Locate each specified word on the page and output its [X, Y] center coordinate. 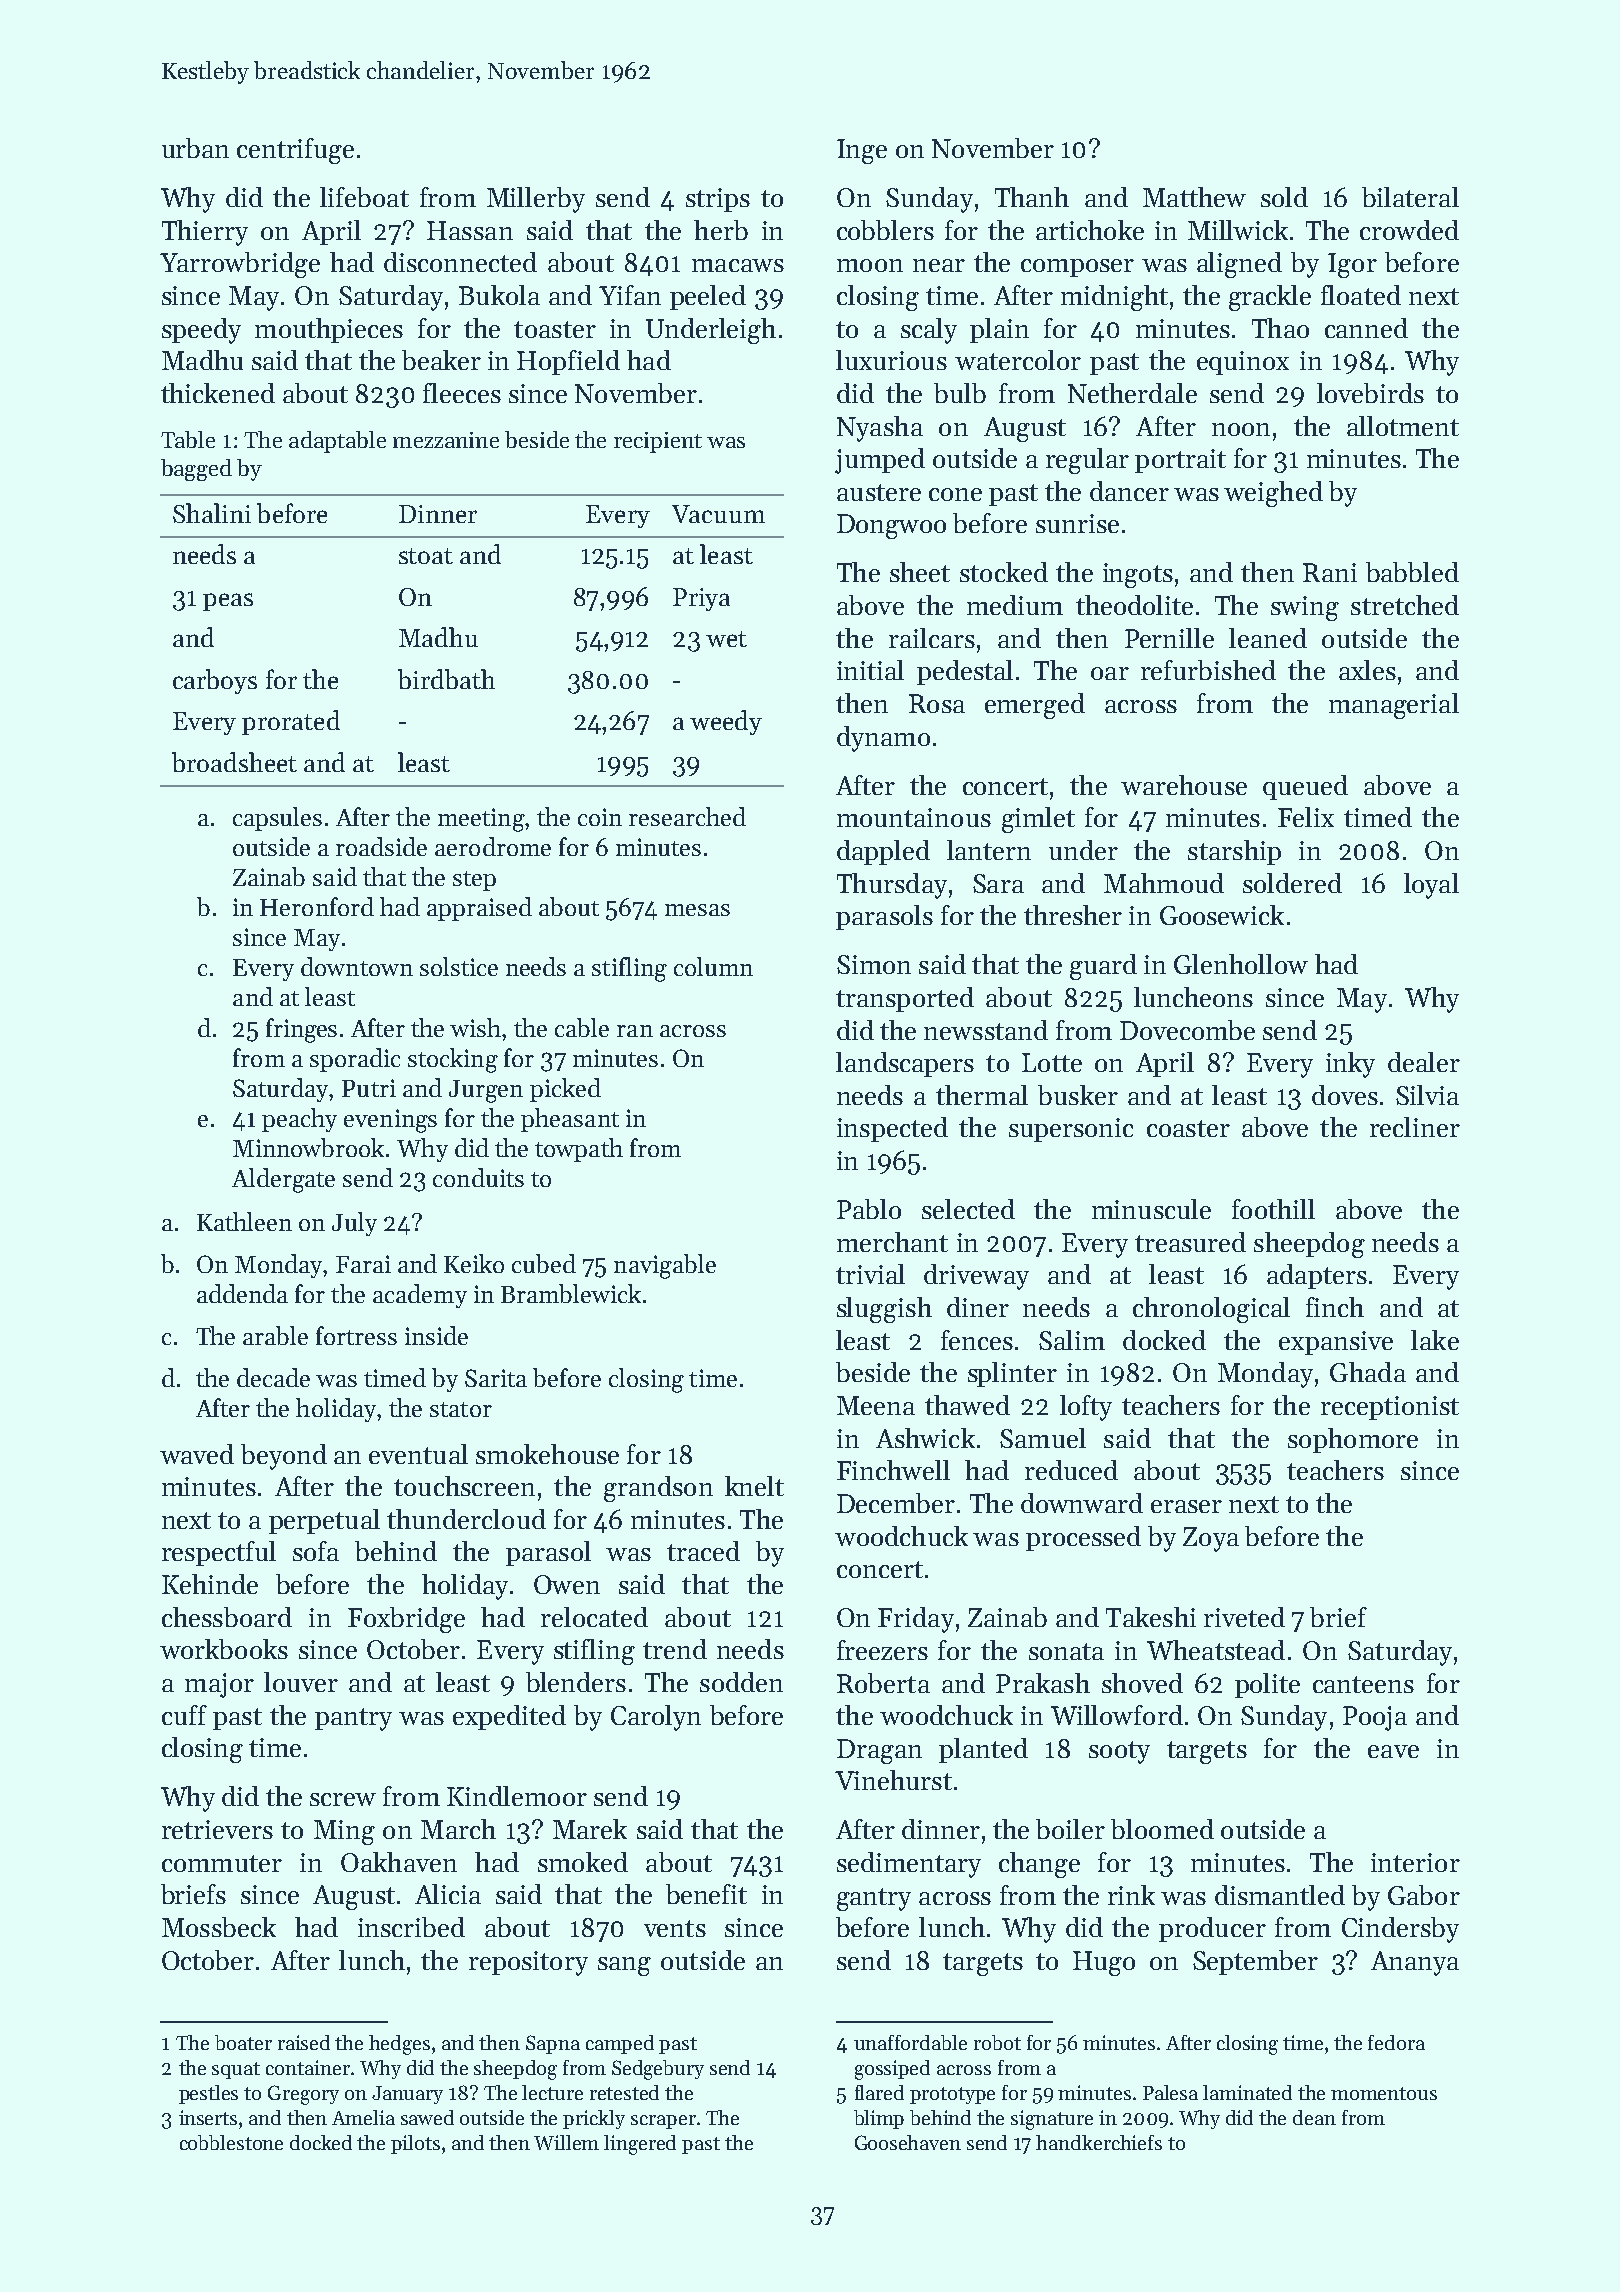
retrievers [217, 1829]
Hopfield [568, 362]
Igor [1352, 265]
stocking [453, 1060]
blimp [879, 2119]
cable [582, 1027]
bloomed [1162, 1829]
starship [1234, 852]
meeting [481, 820]
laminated [1247, 2092]
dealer [1424, 1062]
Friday [916, 1620]
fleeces [462, 393]
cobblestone [231, 2142]
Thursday [892, 886]
